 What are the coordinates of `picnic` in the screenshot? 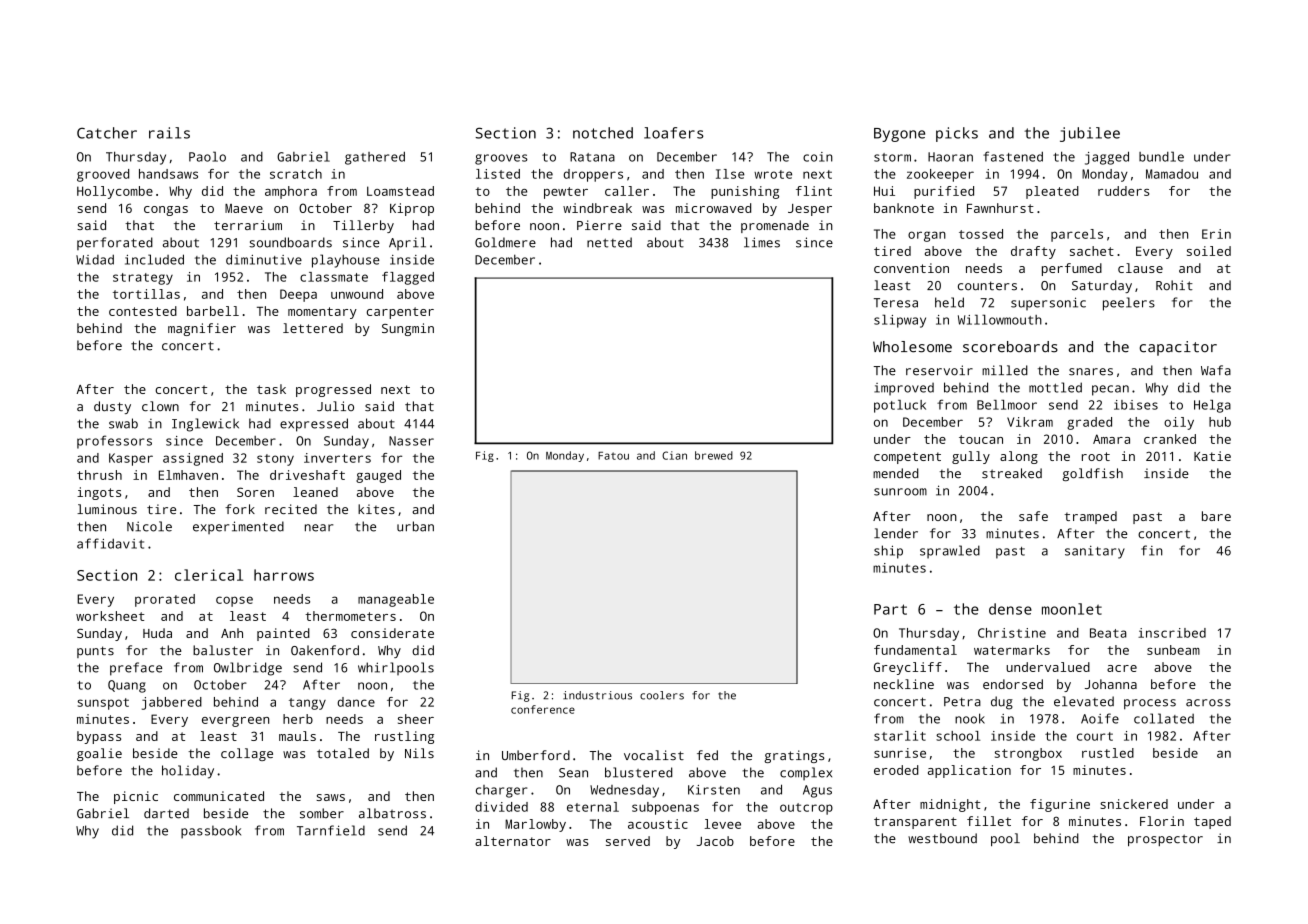 It's located at (136, 797).
